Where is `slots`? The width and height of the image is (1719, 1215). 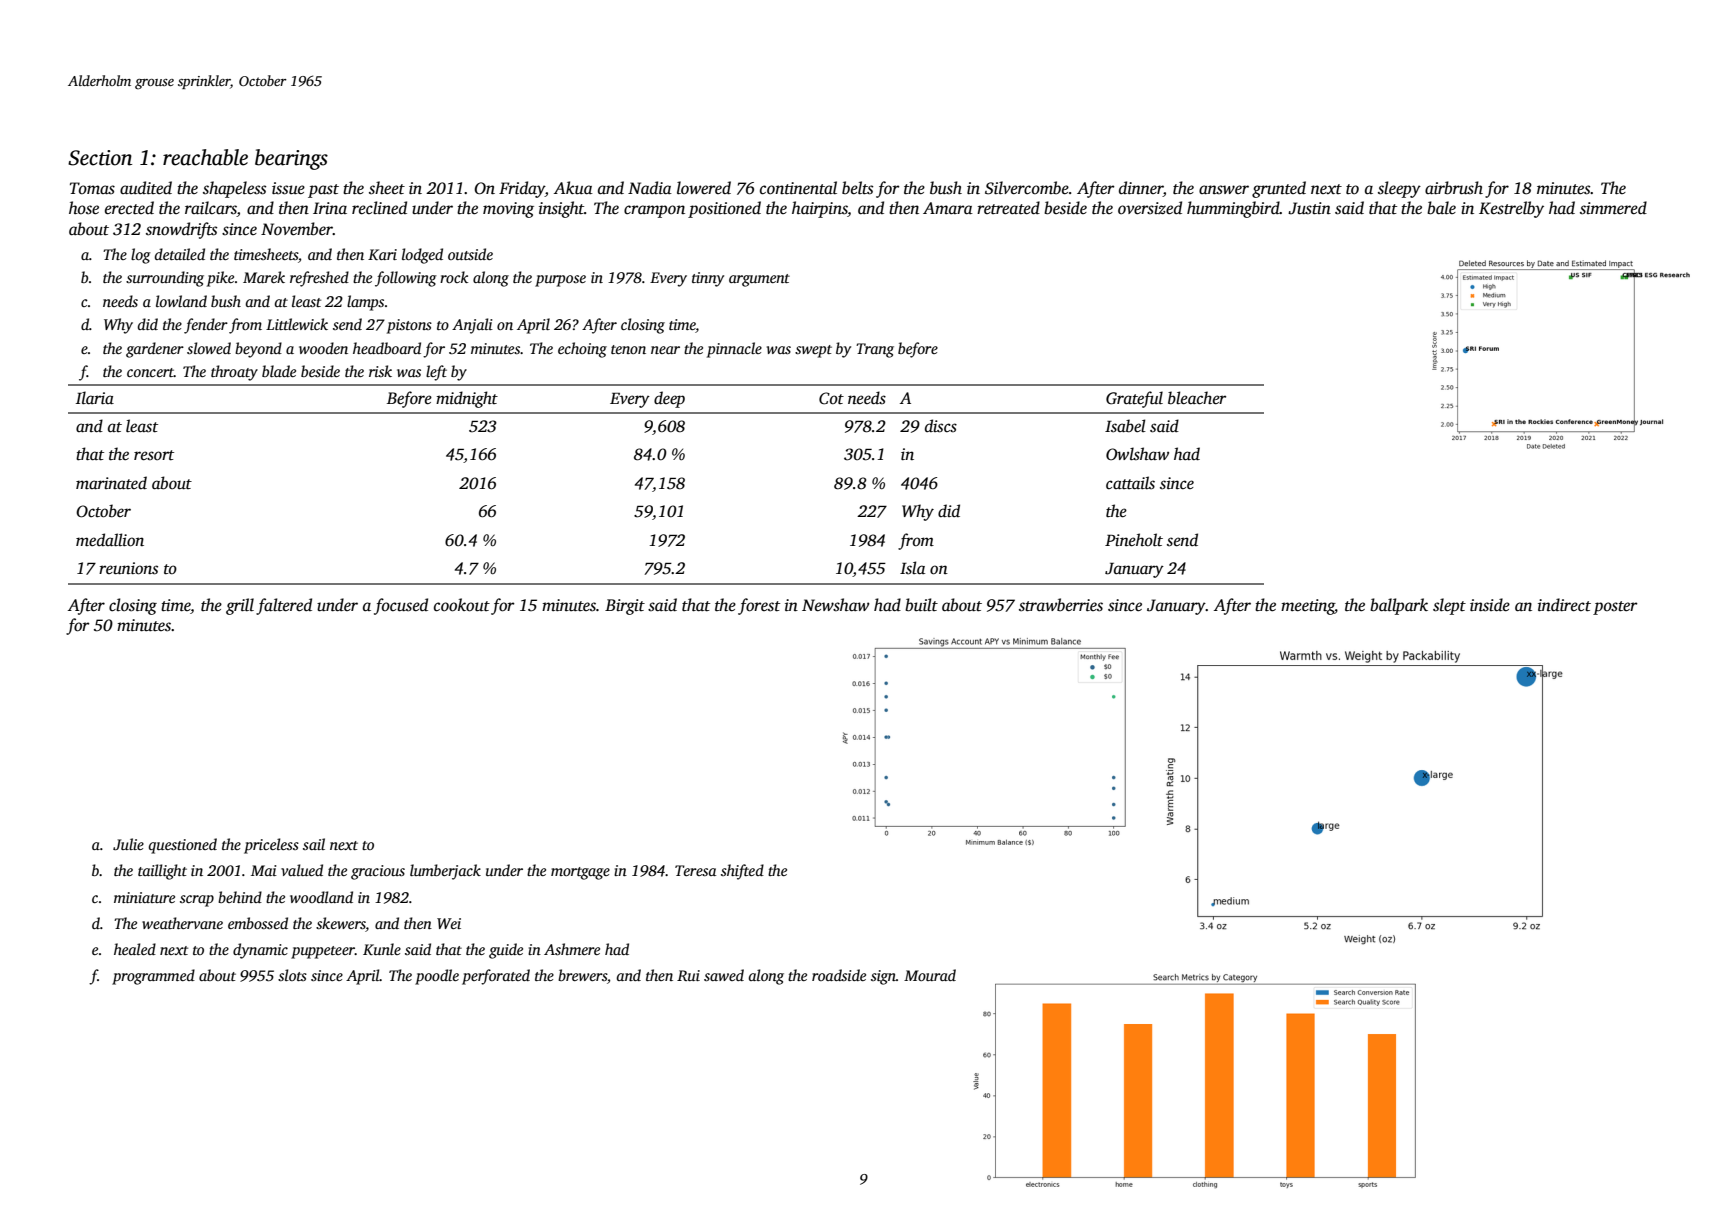
slots is located at coordinates (292, 975).
